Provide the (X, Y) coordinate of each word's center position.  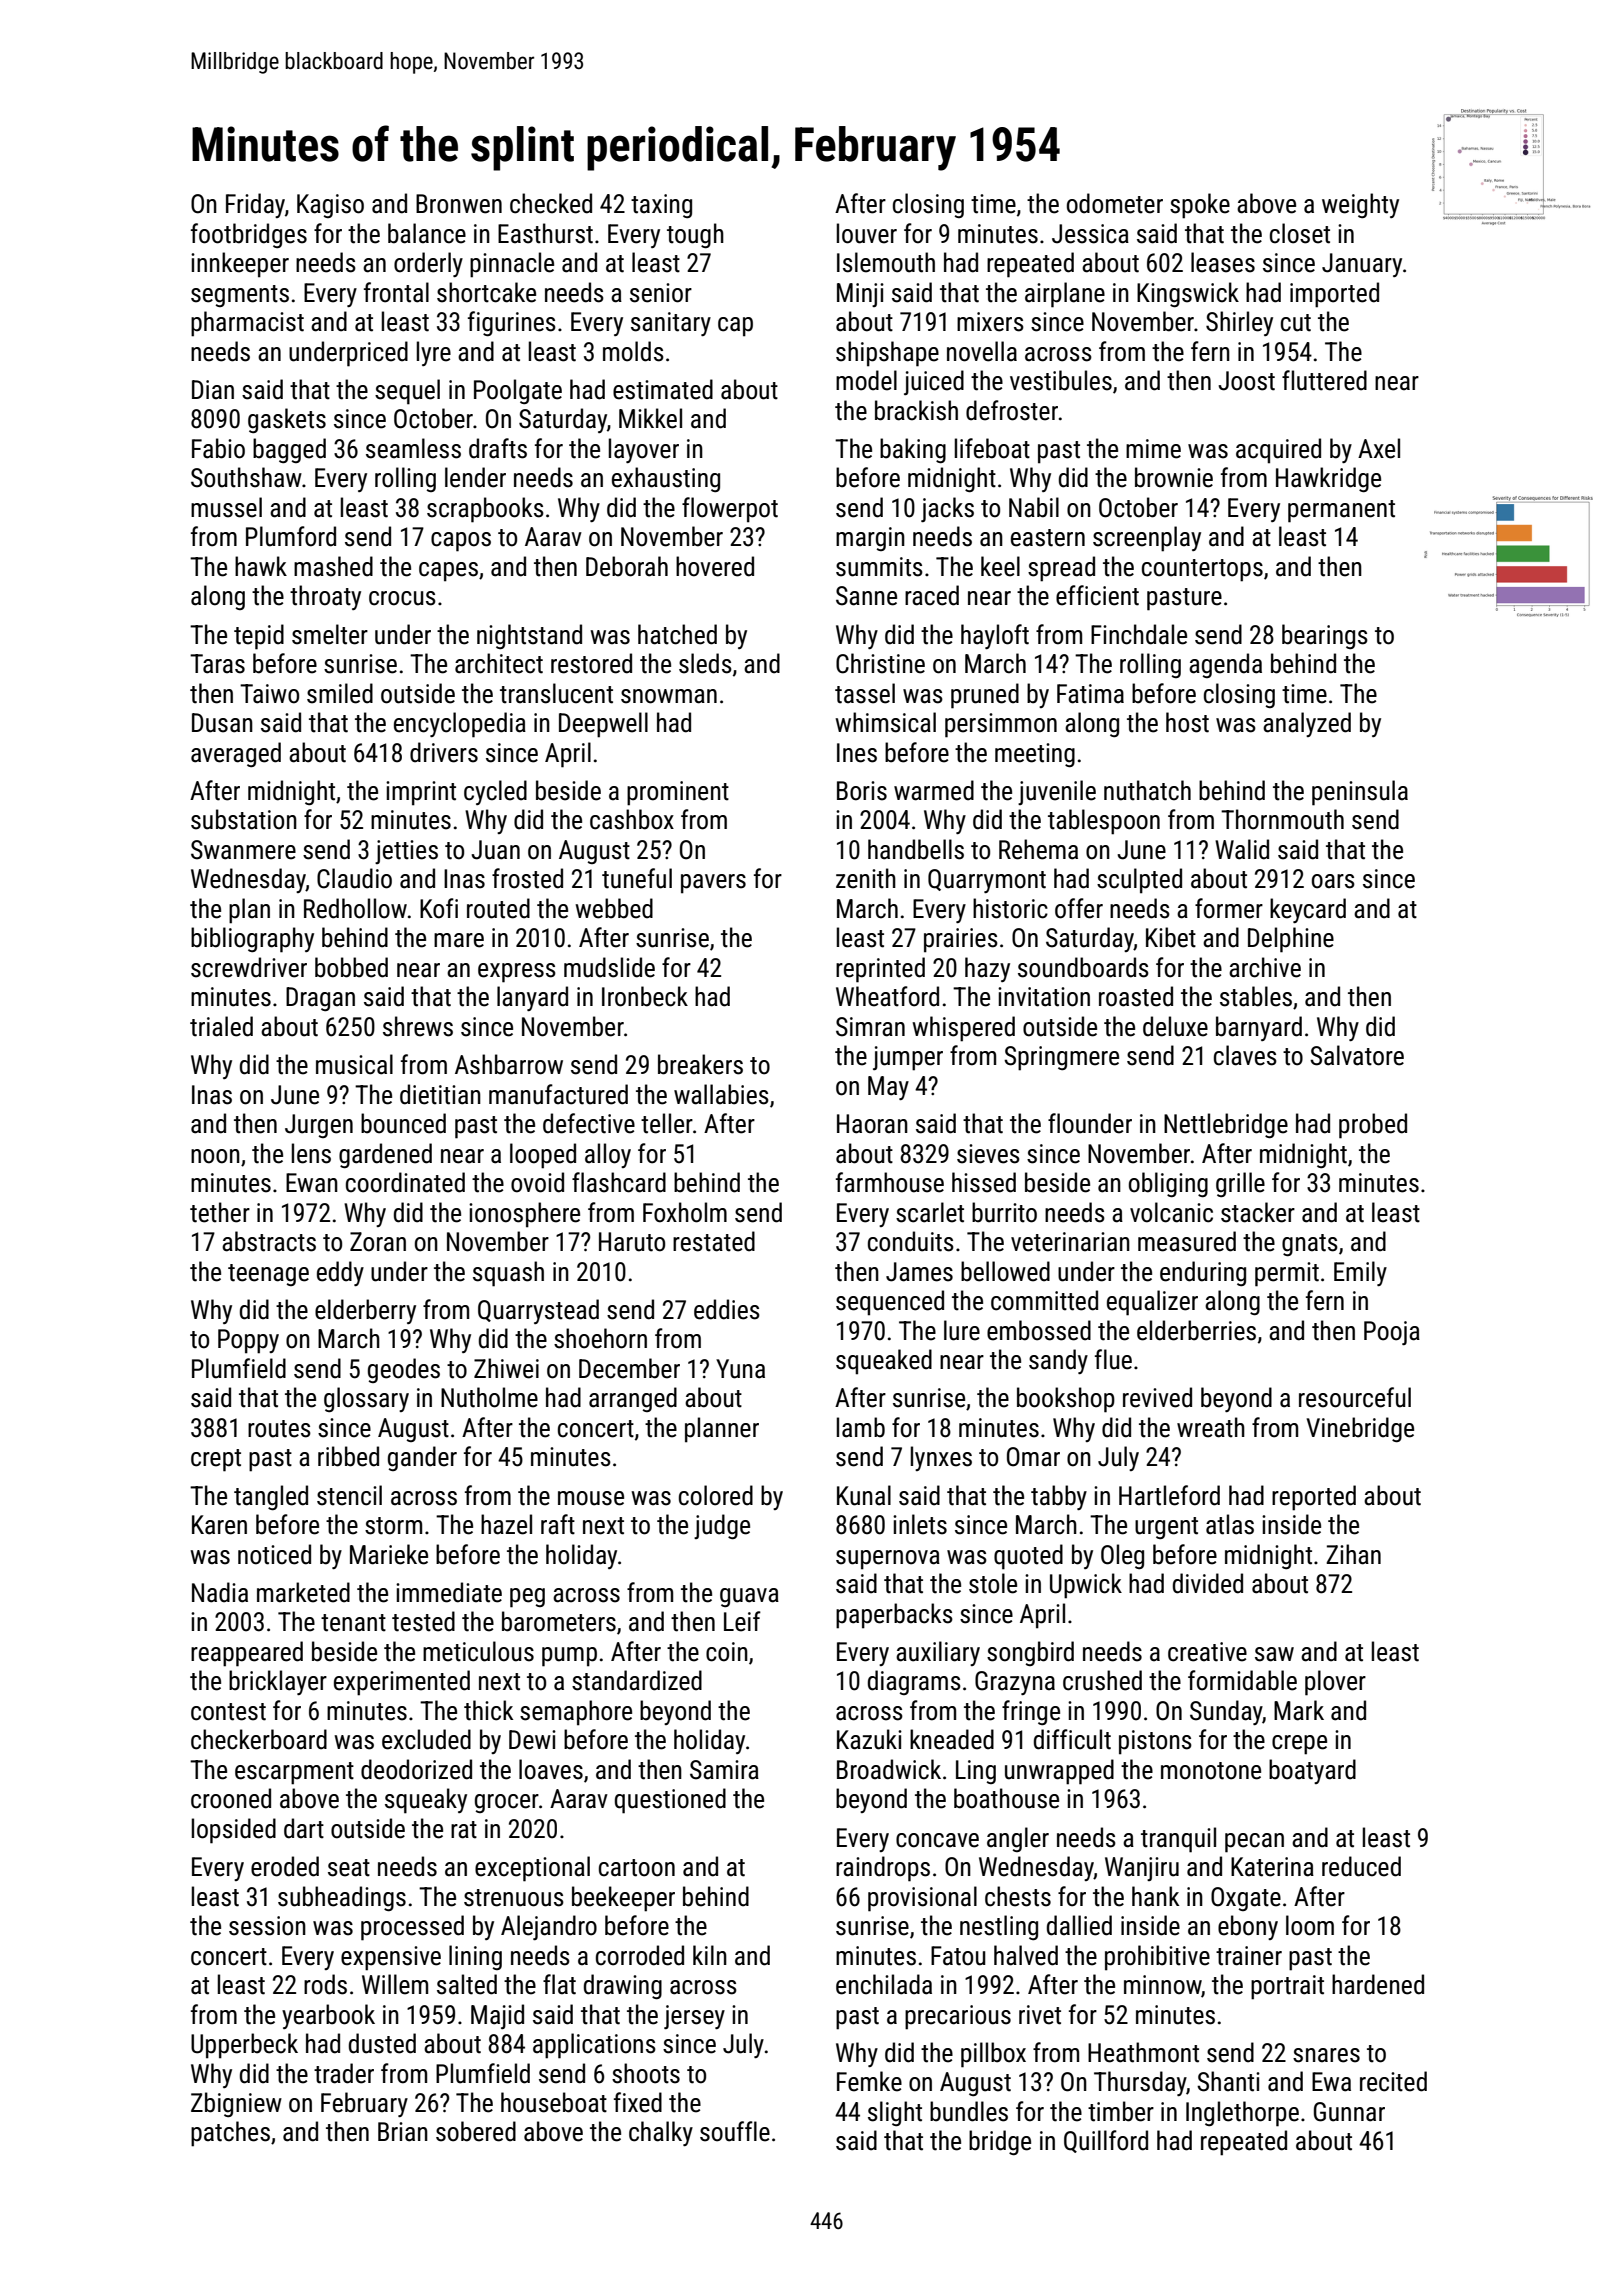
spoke (1200, 206)
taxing (661, 206)
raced (932, 595)
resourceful (1355, 1397)
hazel (506, 1524)
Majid (497, 2016)
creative (1207, 1652)
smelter (330, 634)
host (1187, 722)
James (919, 1272)
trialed (221, 1026)
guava (749, 1598)
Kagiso (330, 206)
